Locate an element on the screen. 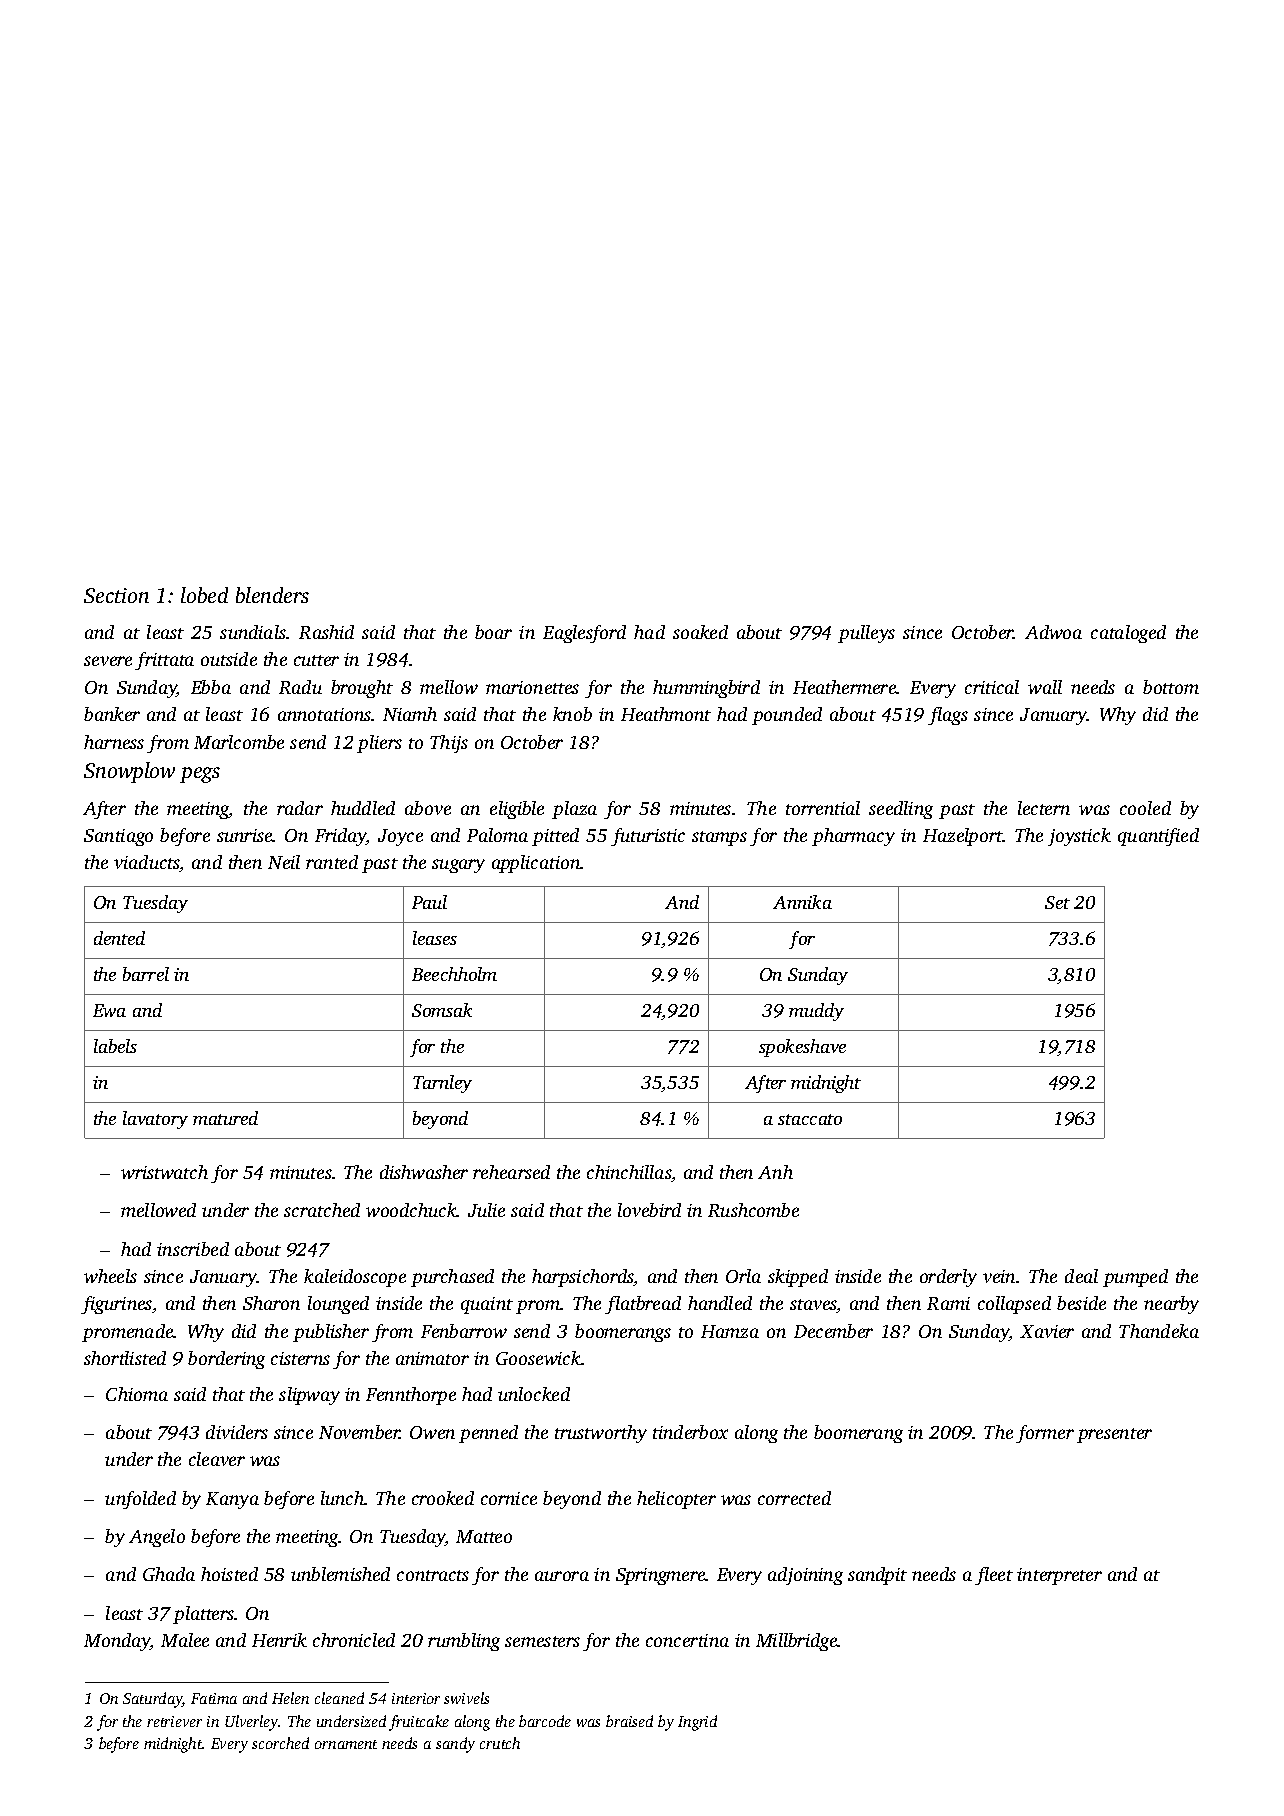 The image size is (1284, 1816). vein is located at coordinates (999, 1276).
